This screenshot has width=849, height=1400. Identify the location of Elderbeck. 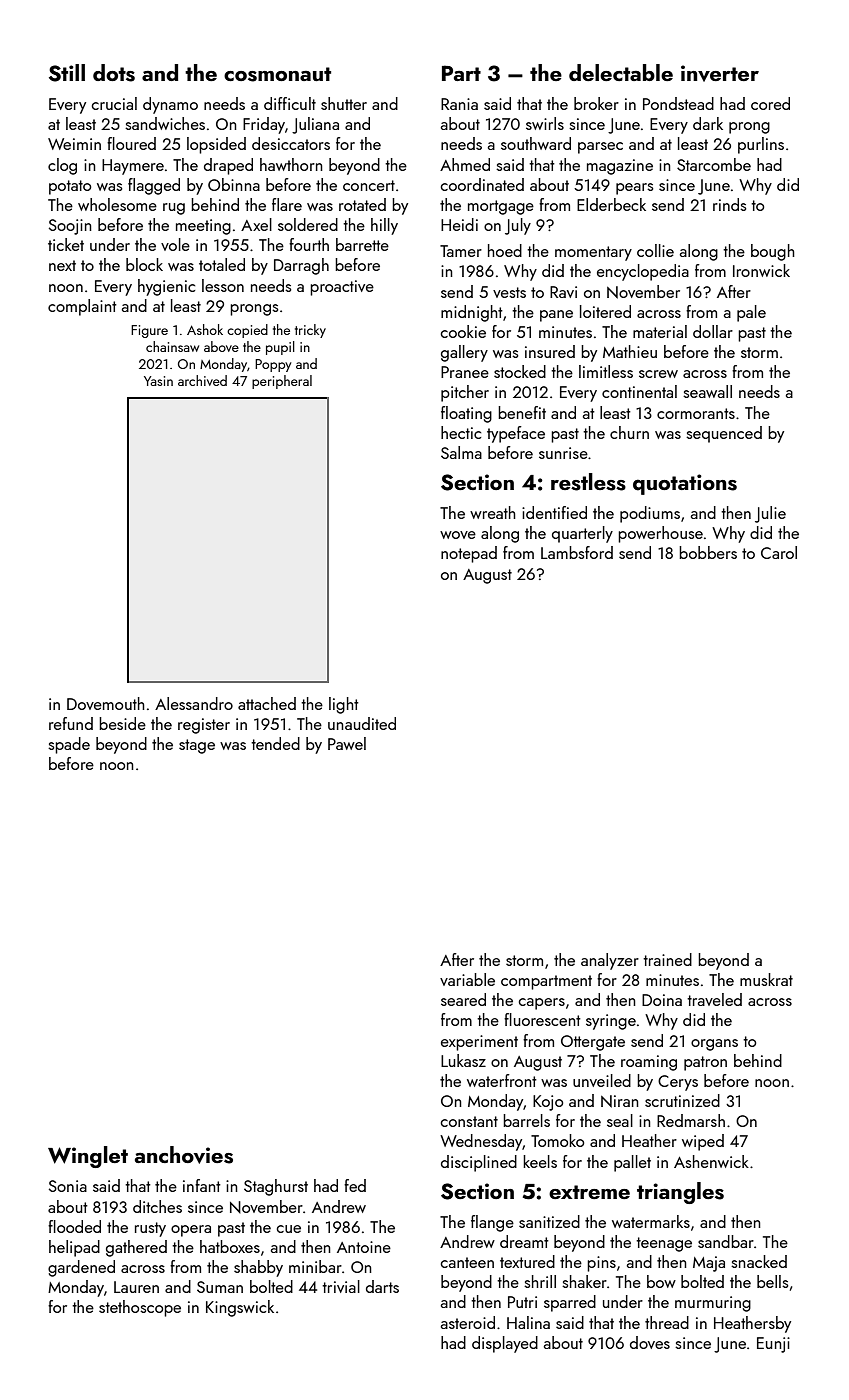
(611, 204).
